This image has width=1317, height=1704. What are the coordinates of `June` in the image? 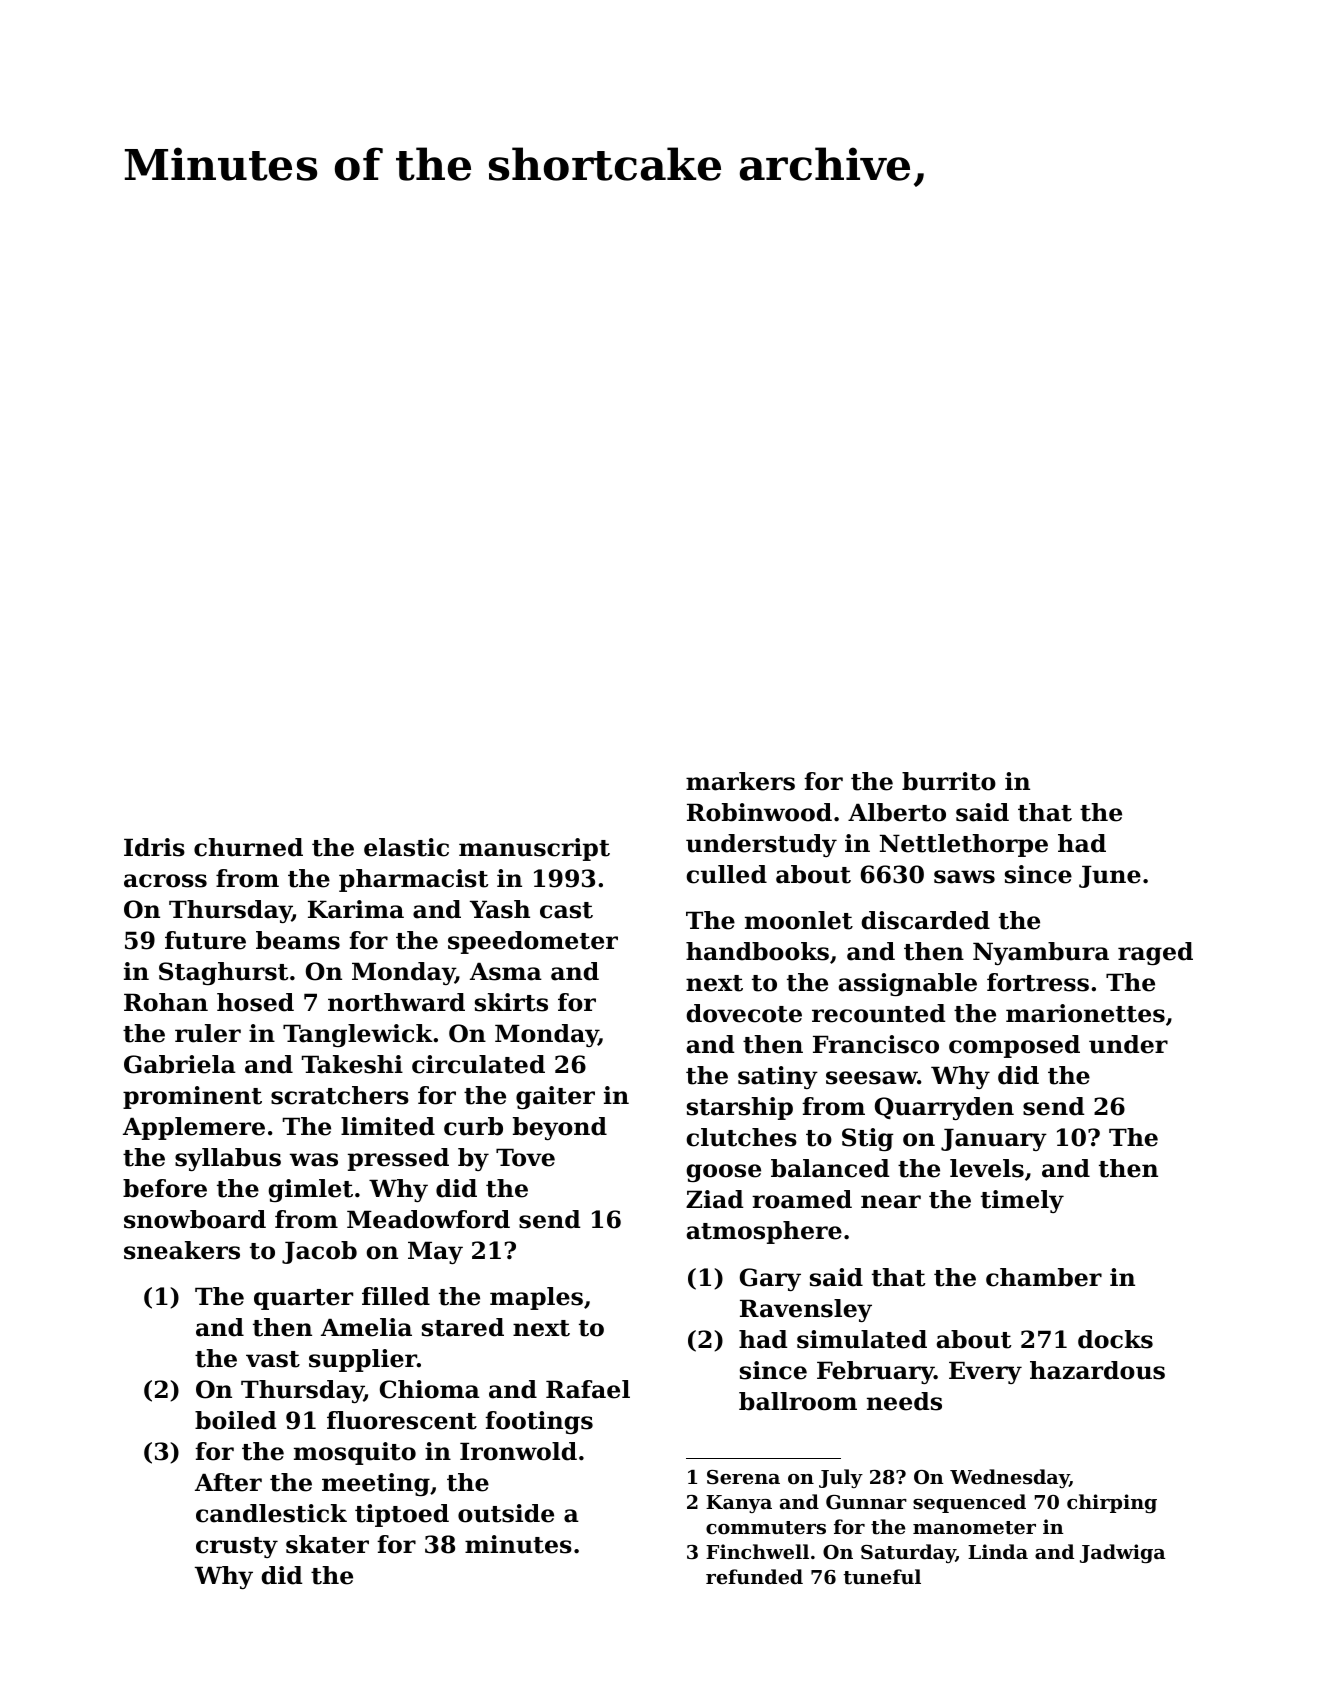 It's located at (1110, 876).
